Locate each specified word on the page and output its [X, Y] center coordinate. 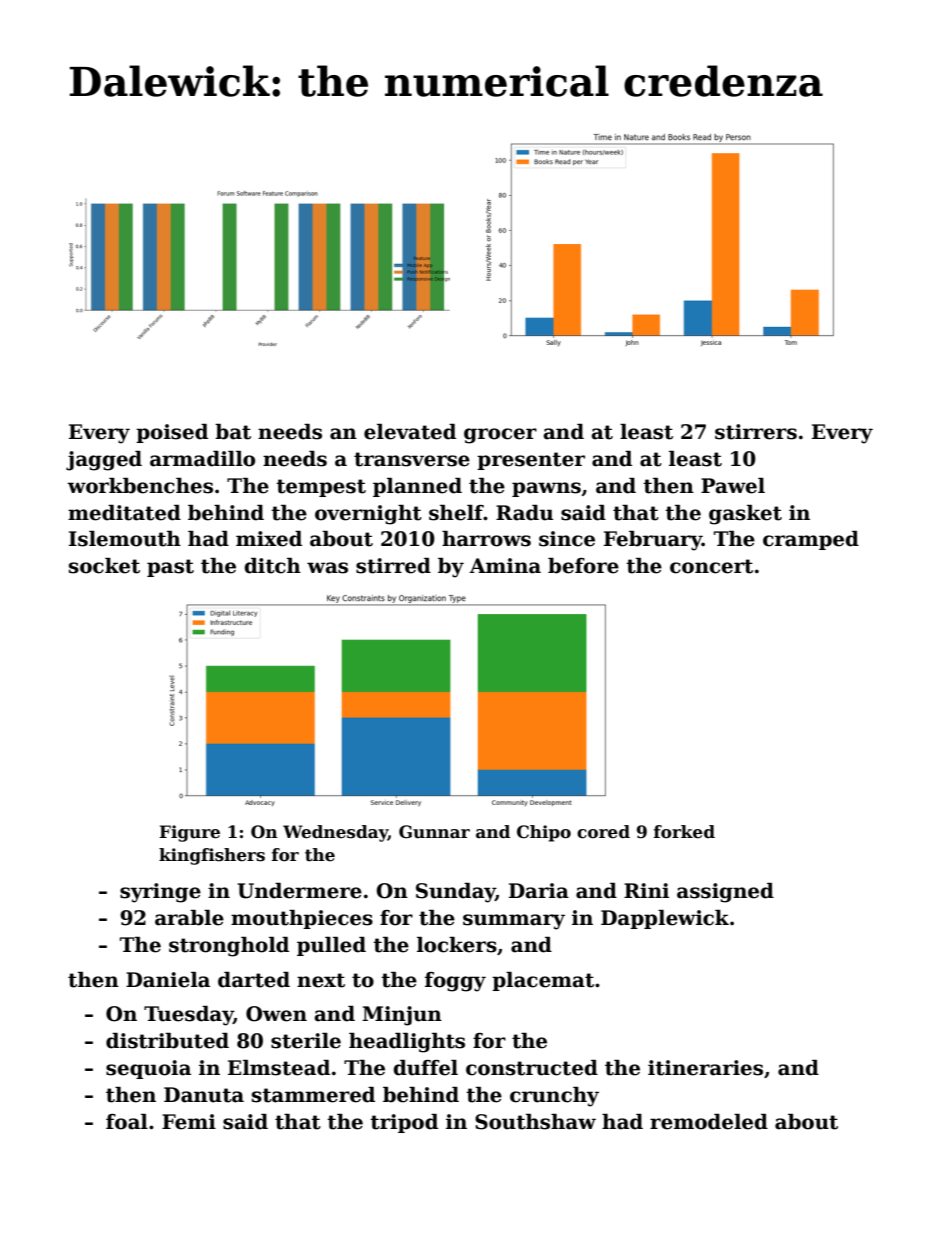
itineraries [705, 1068]
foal [127, 1122]
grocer [500, 436]
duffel [425, 1068]
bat [233, 432]
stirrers [756, 432]
